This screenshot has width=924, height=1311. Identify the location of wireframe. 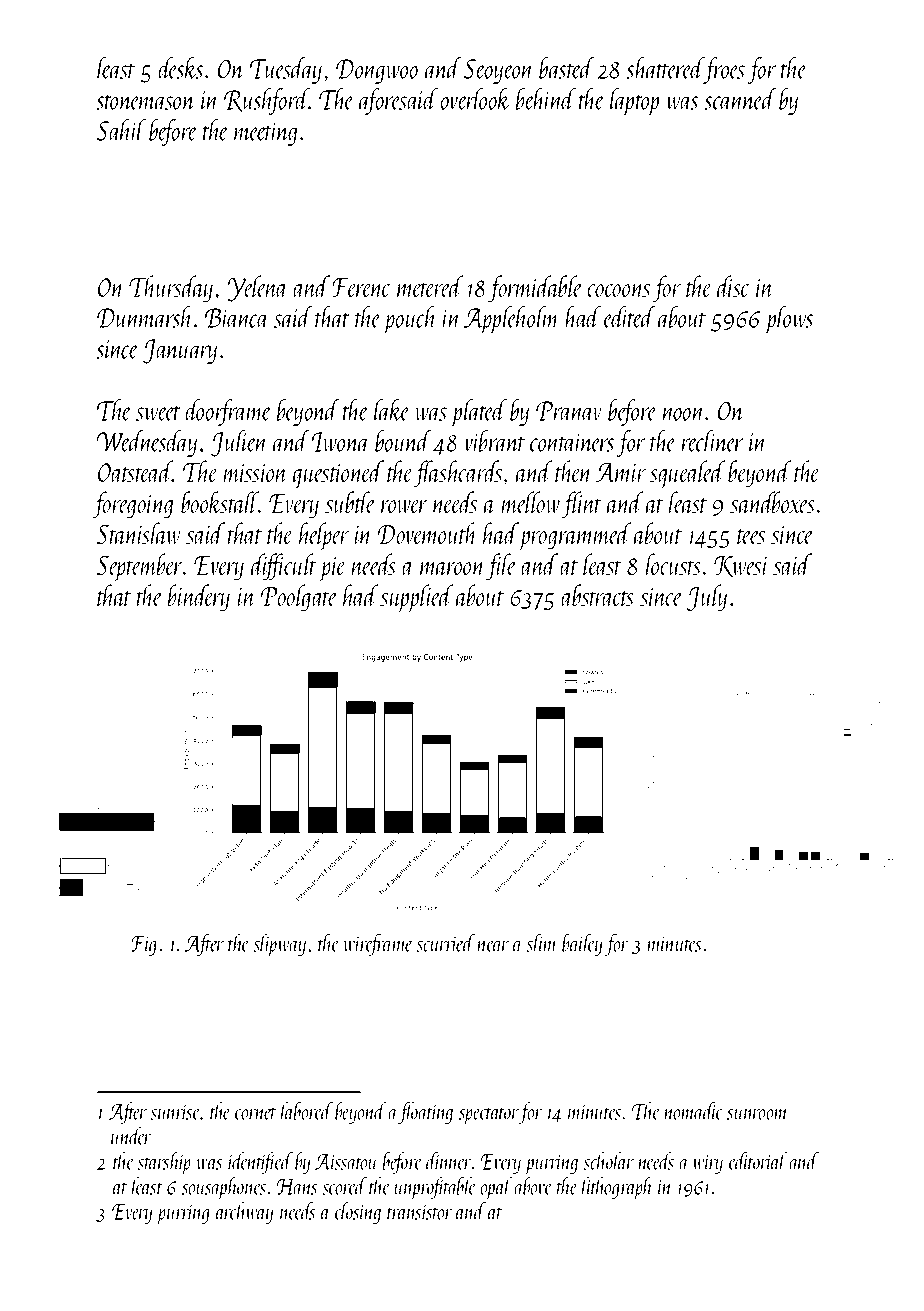
(378, 944).
